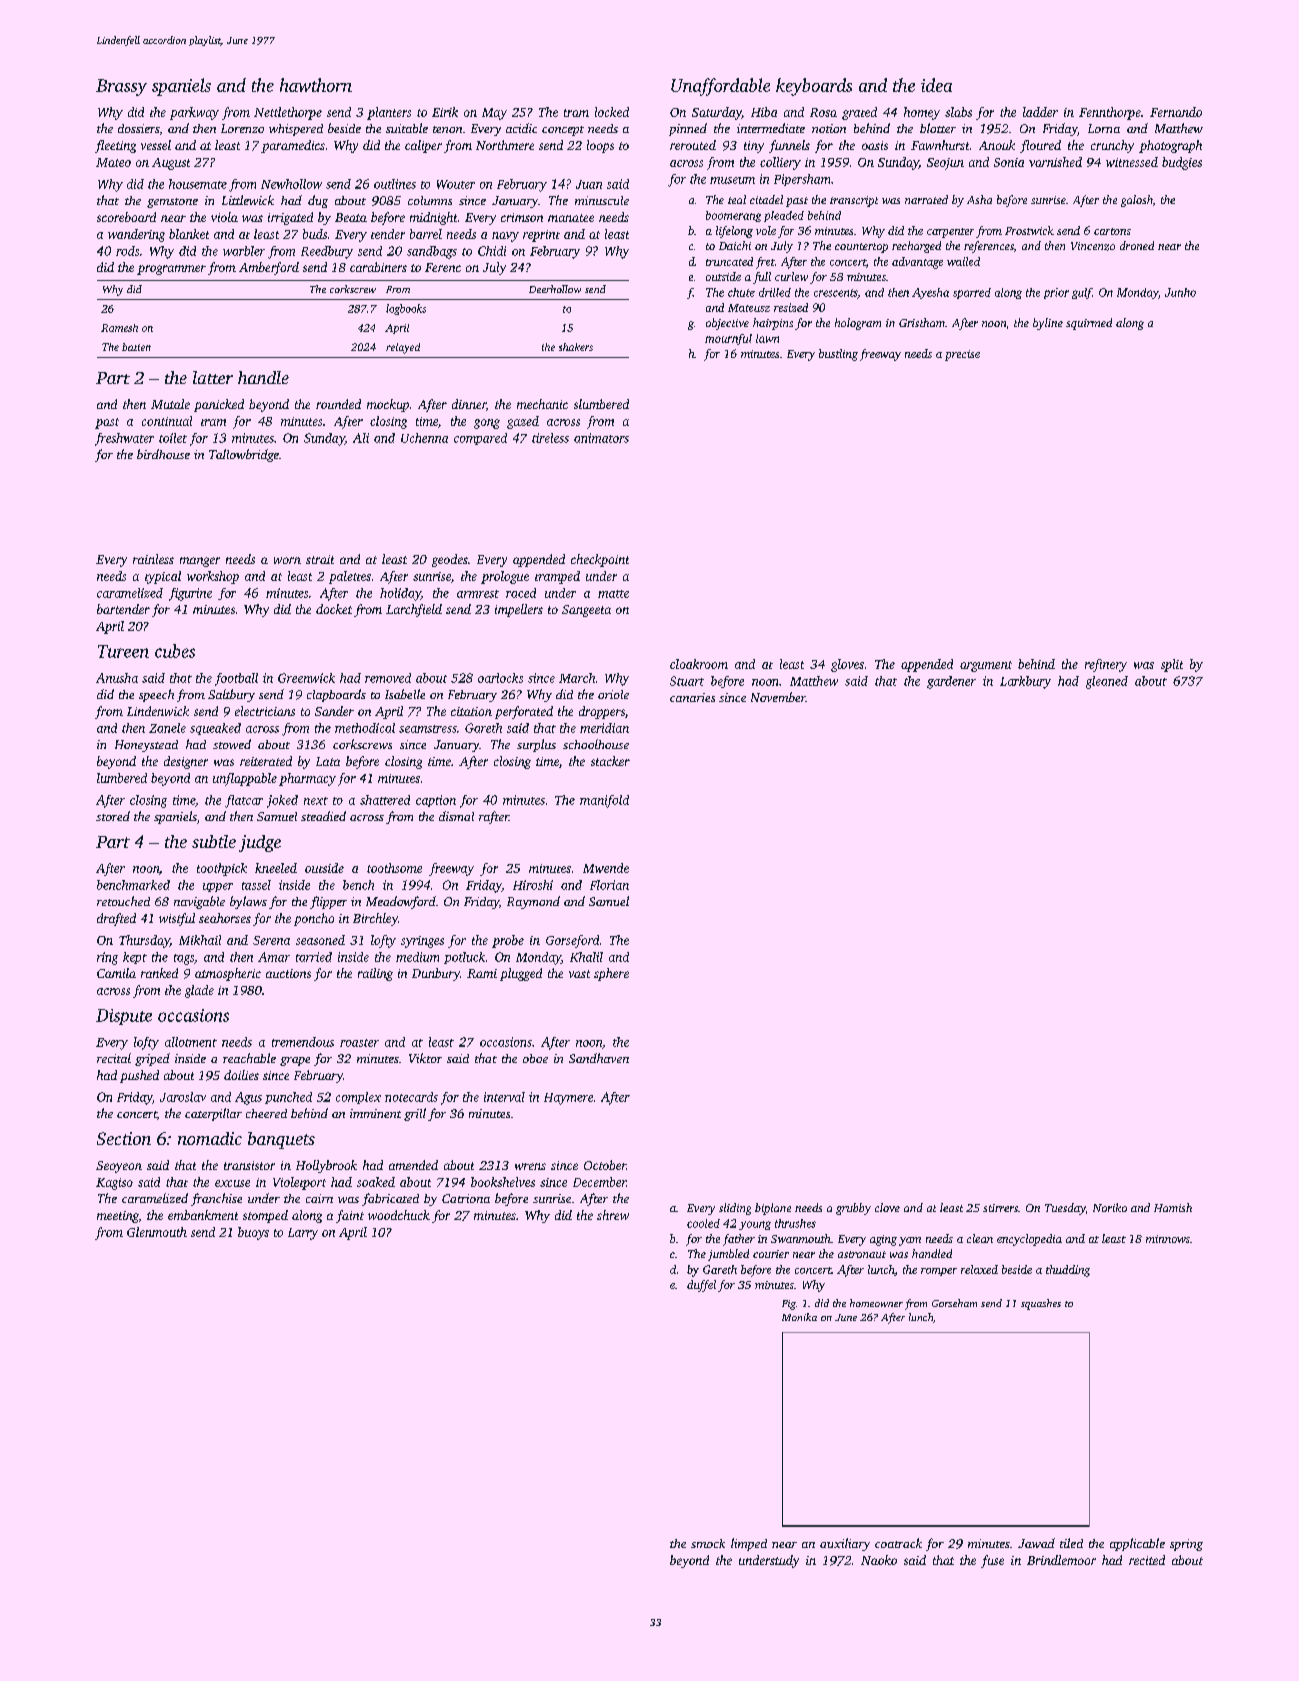  I want to click on precise, so click(962, 355).
